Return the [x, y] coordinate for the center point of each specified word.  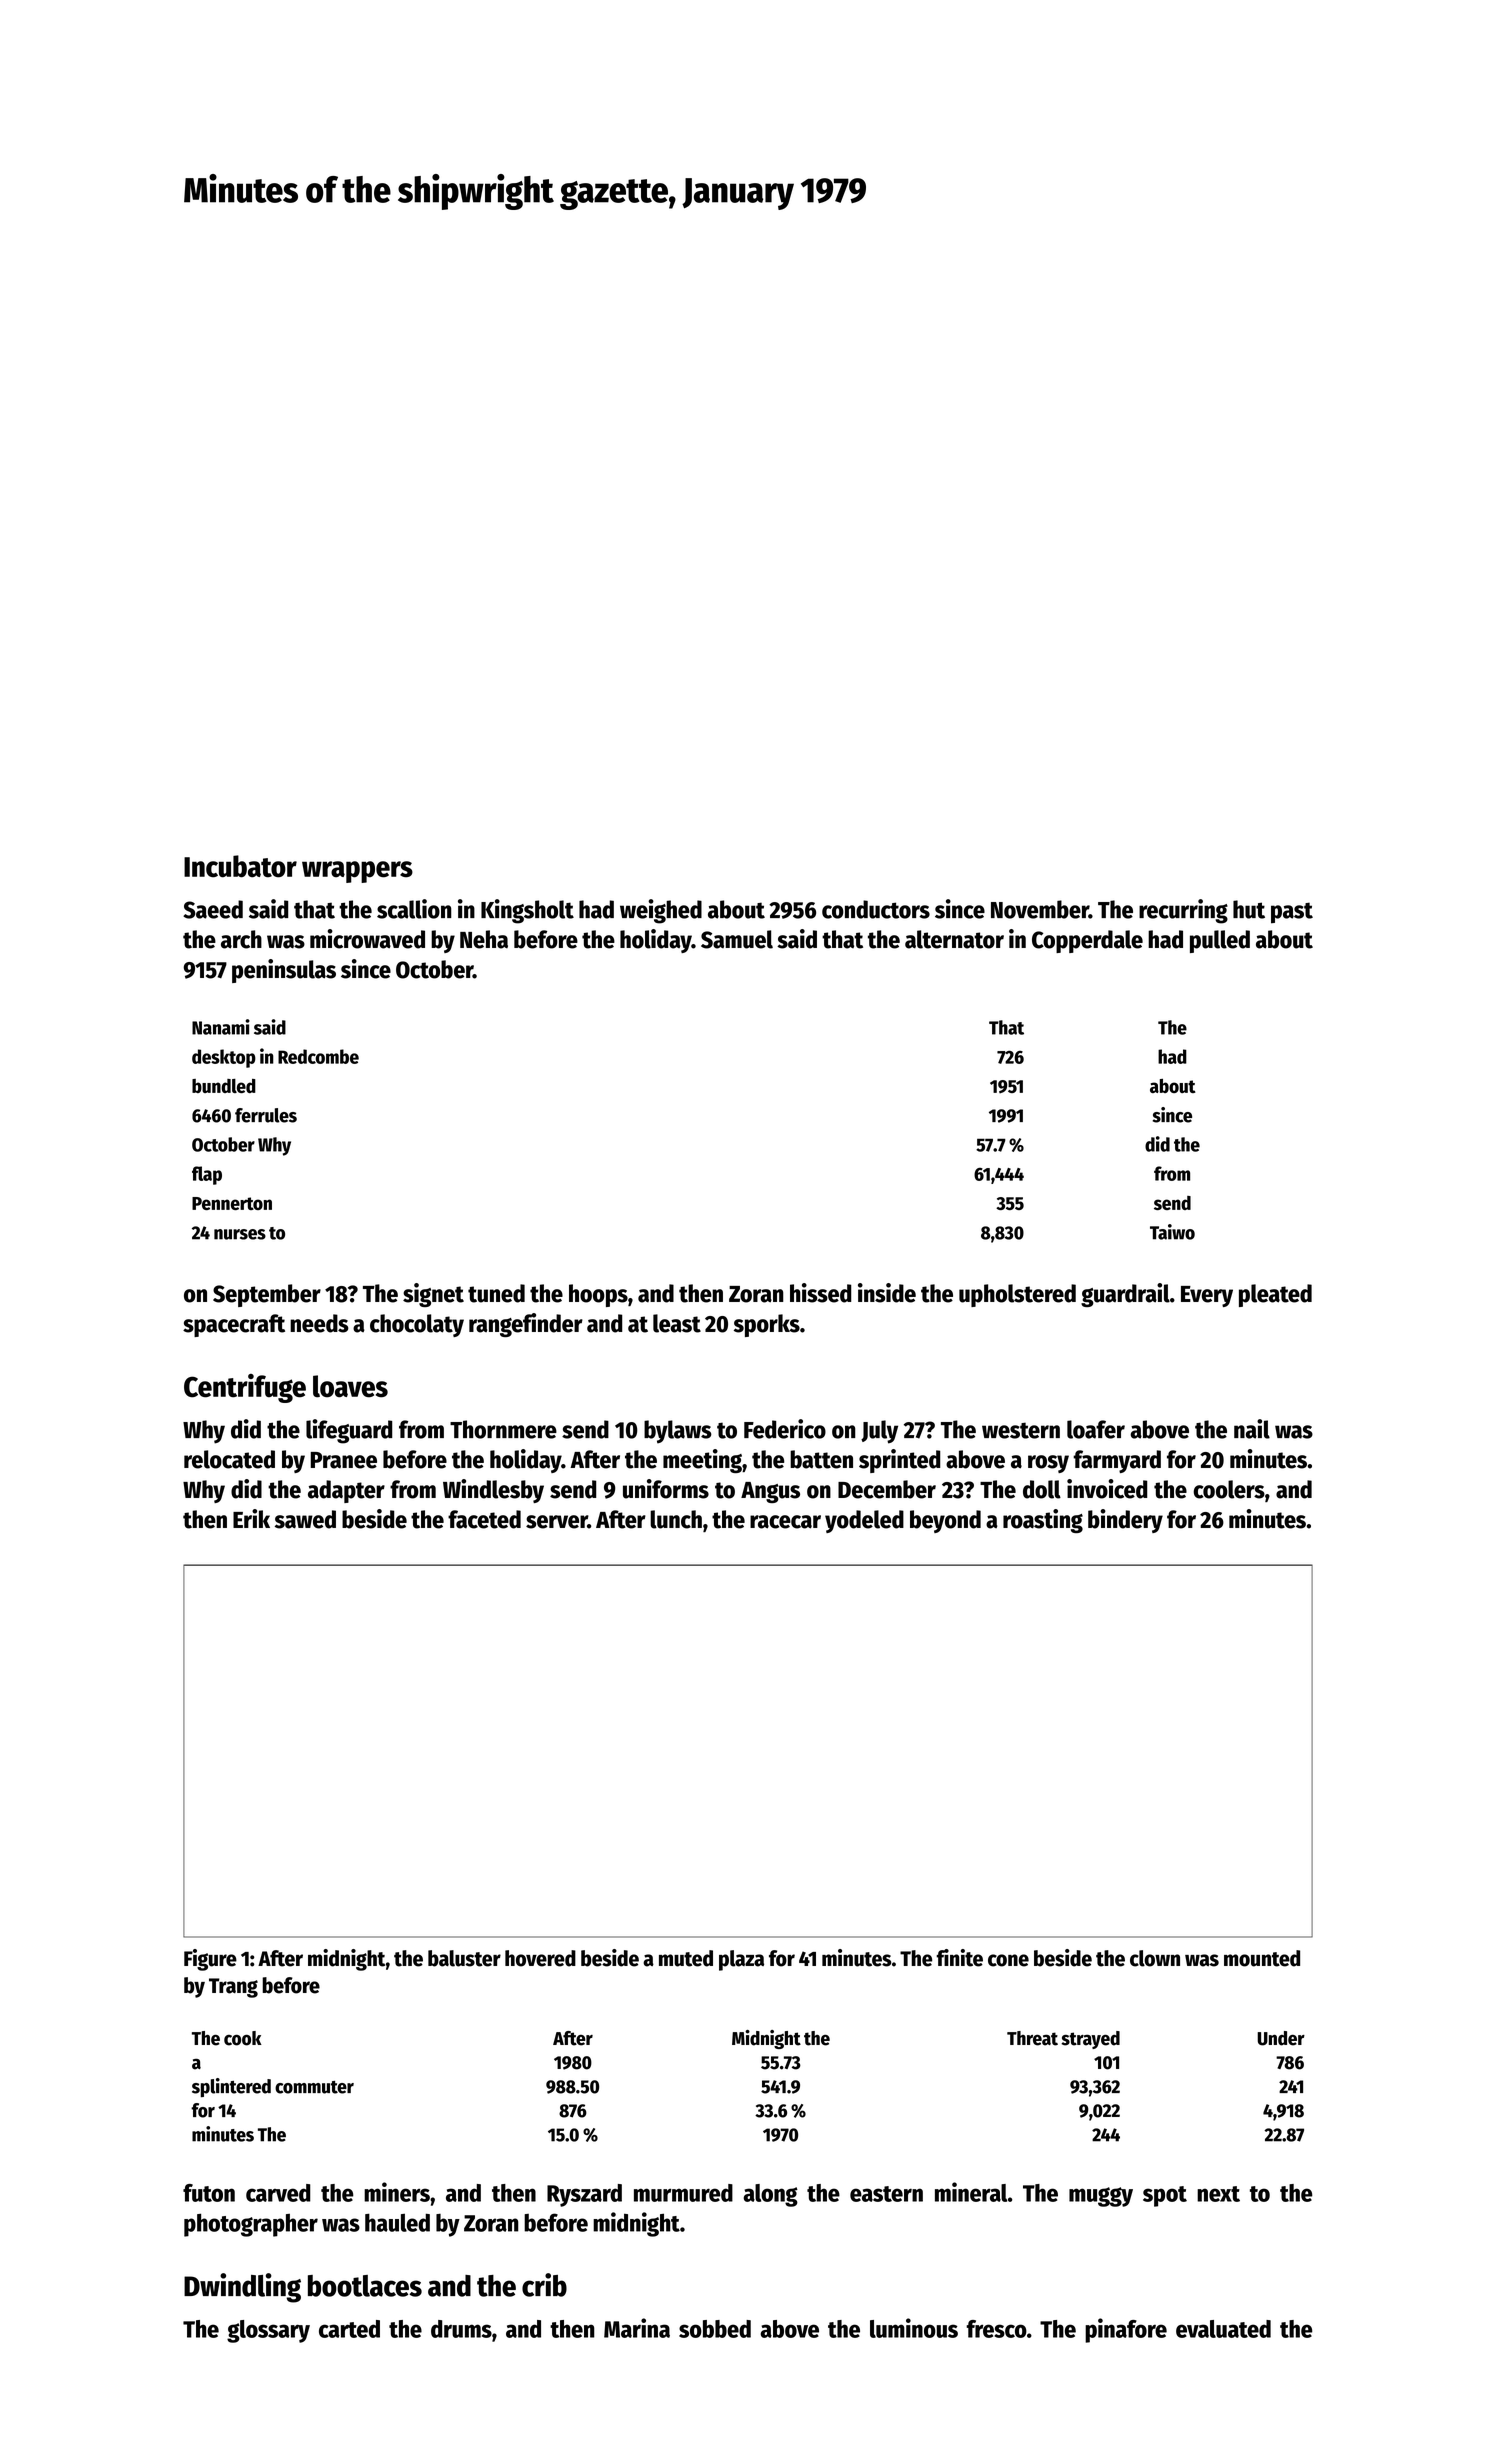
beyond [945, 1521]
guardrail [1125, 1295]
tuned [496, 1293]
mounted [1262, 1958]
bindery [1125, 1521]
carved [278, 2193]
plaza [741, 1960]
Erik [251, 1518]
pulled [1220, 941]
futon [209, 2193]
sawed [305, 1519]
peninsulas [284, 971]
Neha [484, 939]
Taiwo [1172, 1232]
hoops [598, 1295]
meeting [702, 1461]
